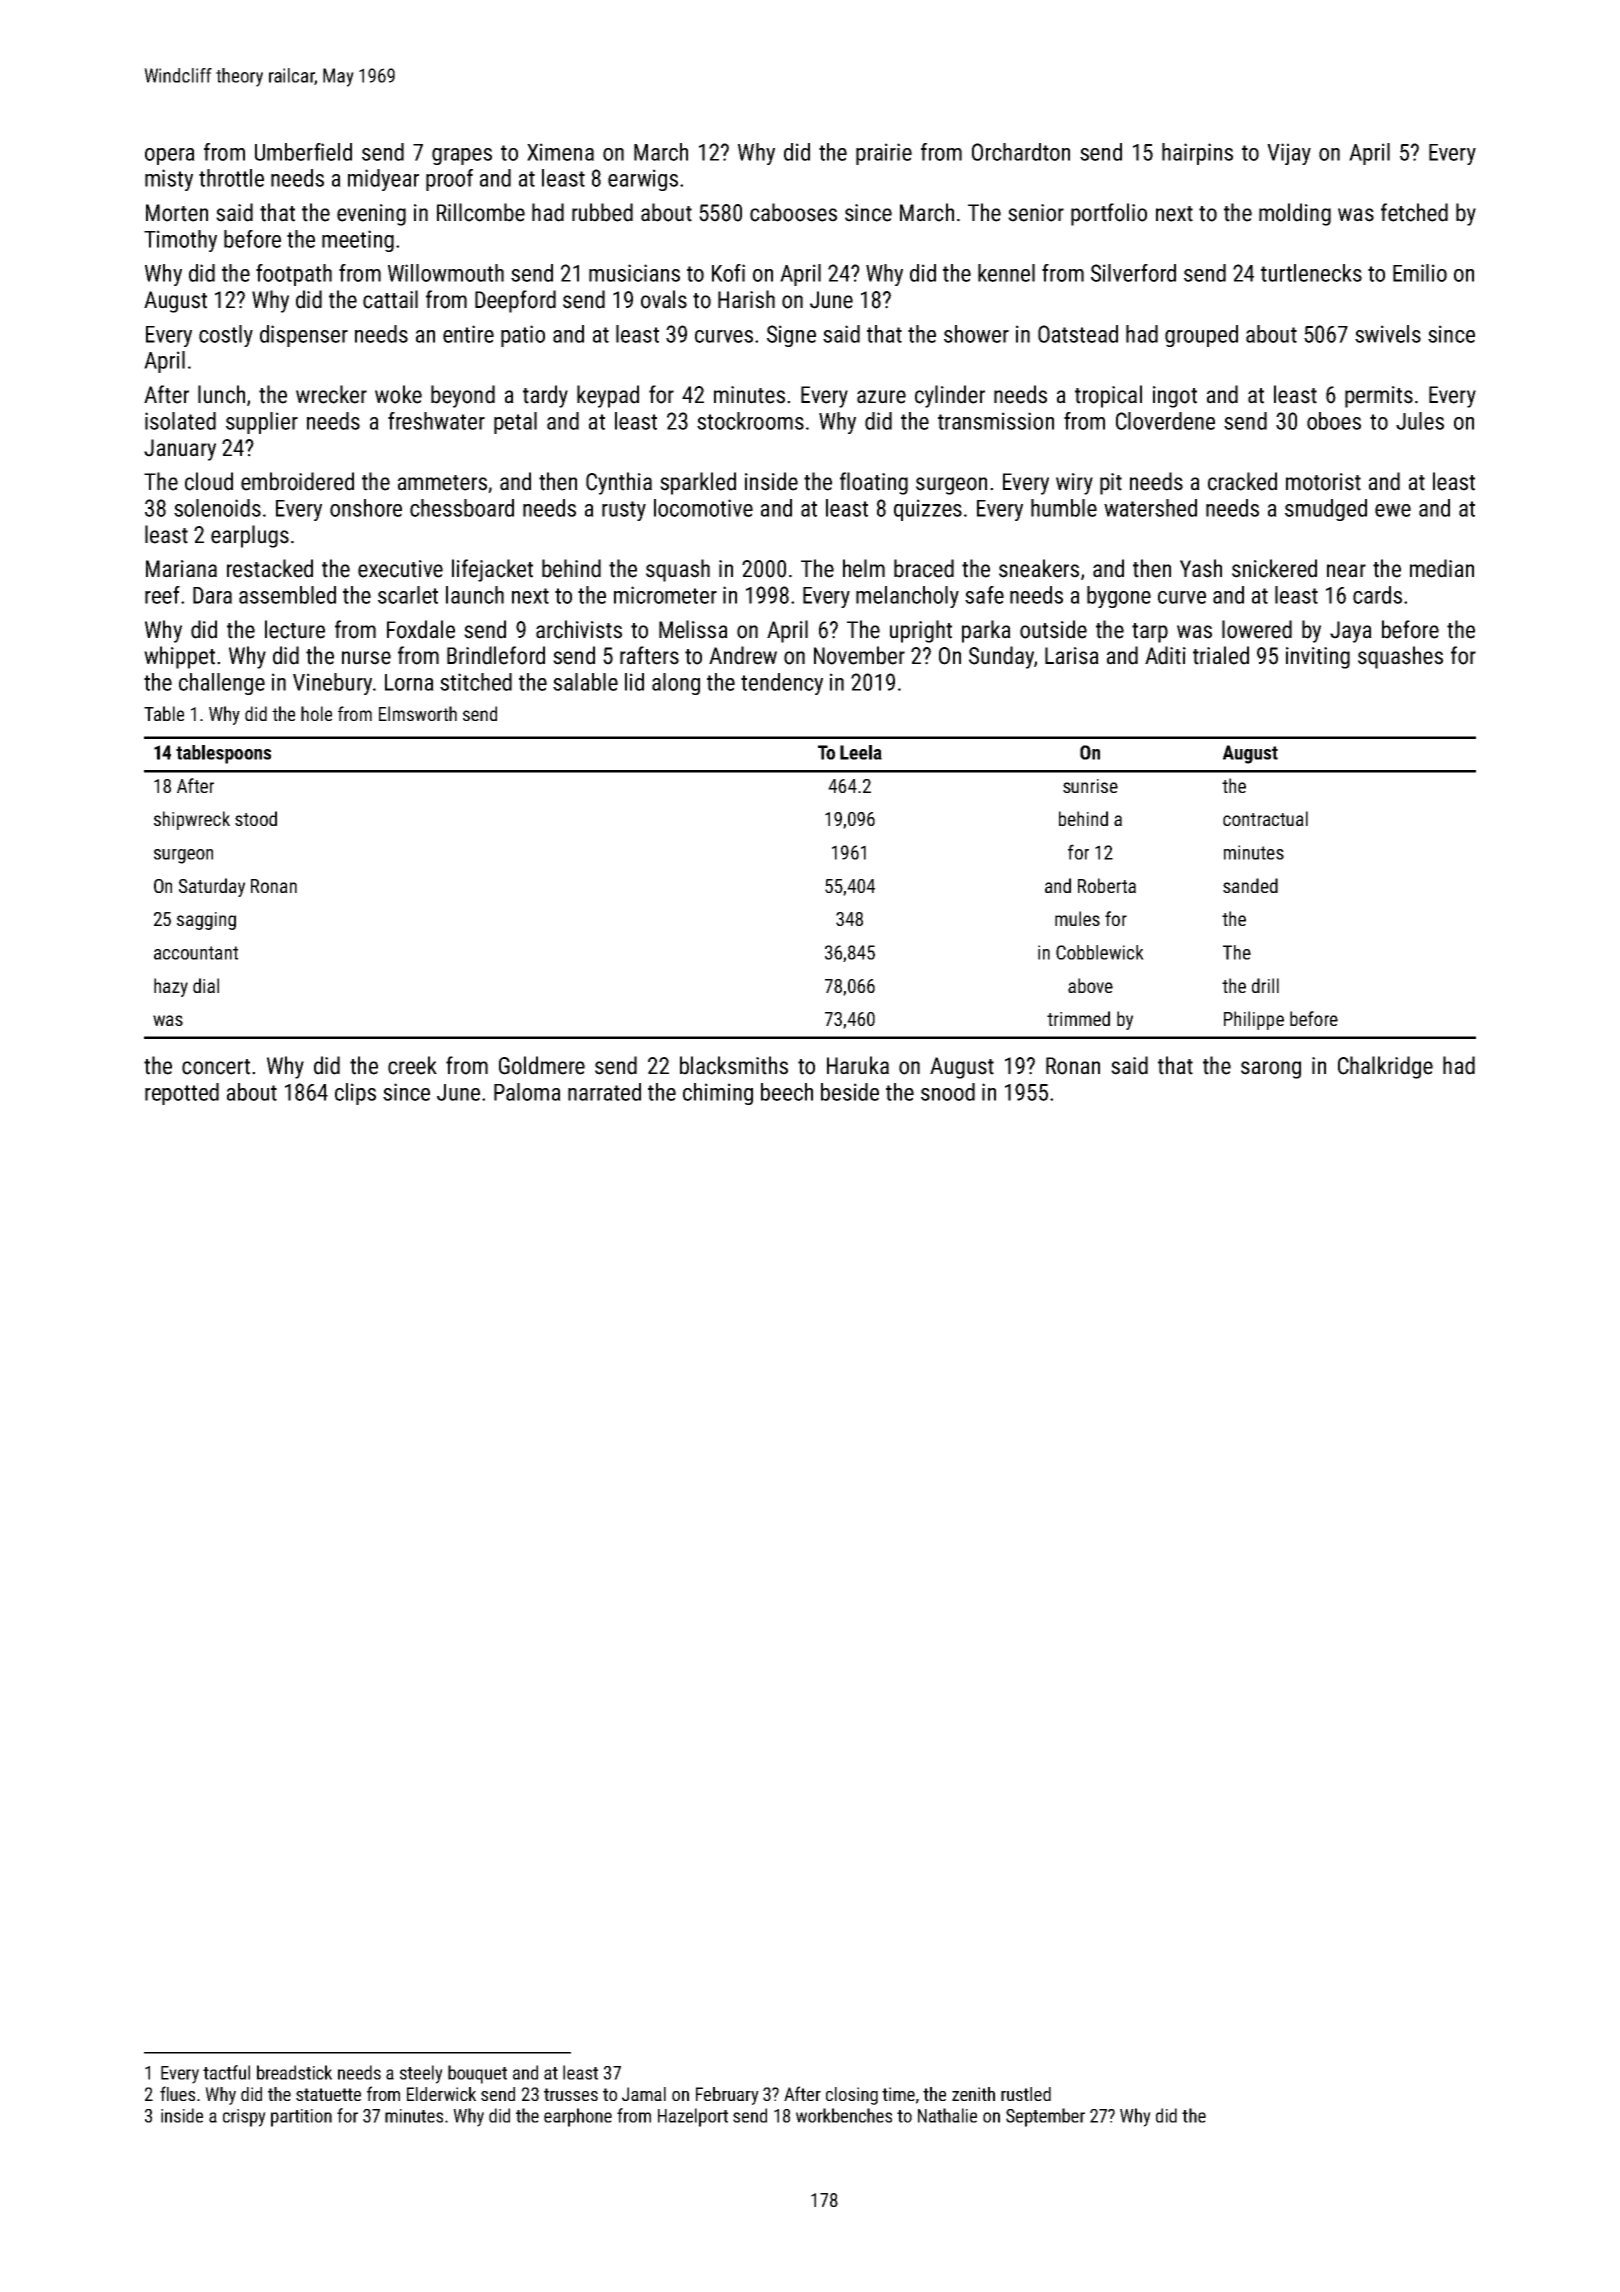 This page has width=1620, height=2292. I want to click on repotted, so click(182, 1094).
